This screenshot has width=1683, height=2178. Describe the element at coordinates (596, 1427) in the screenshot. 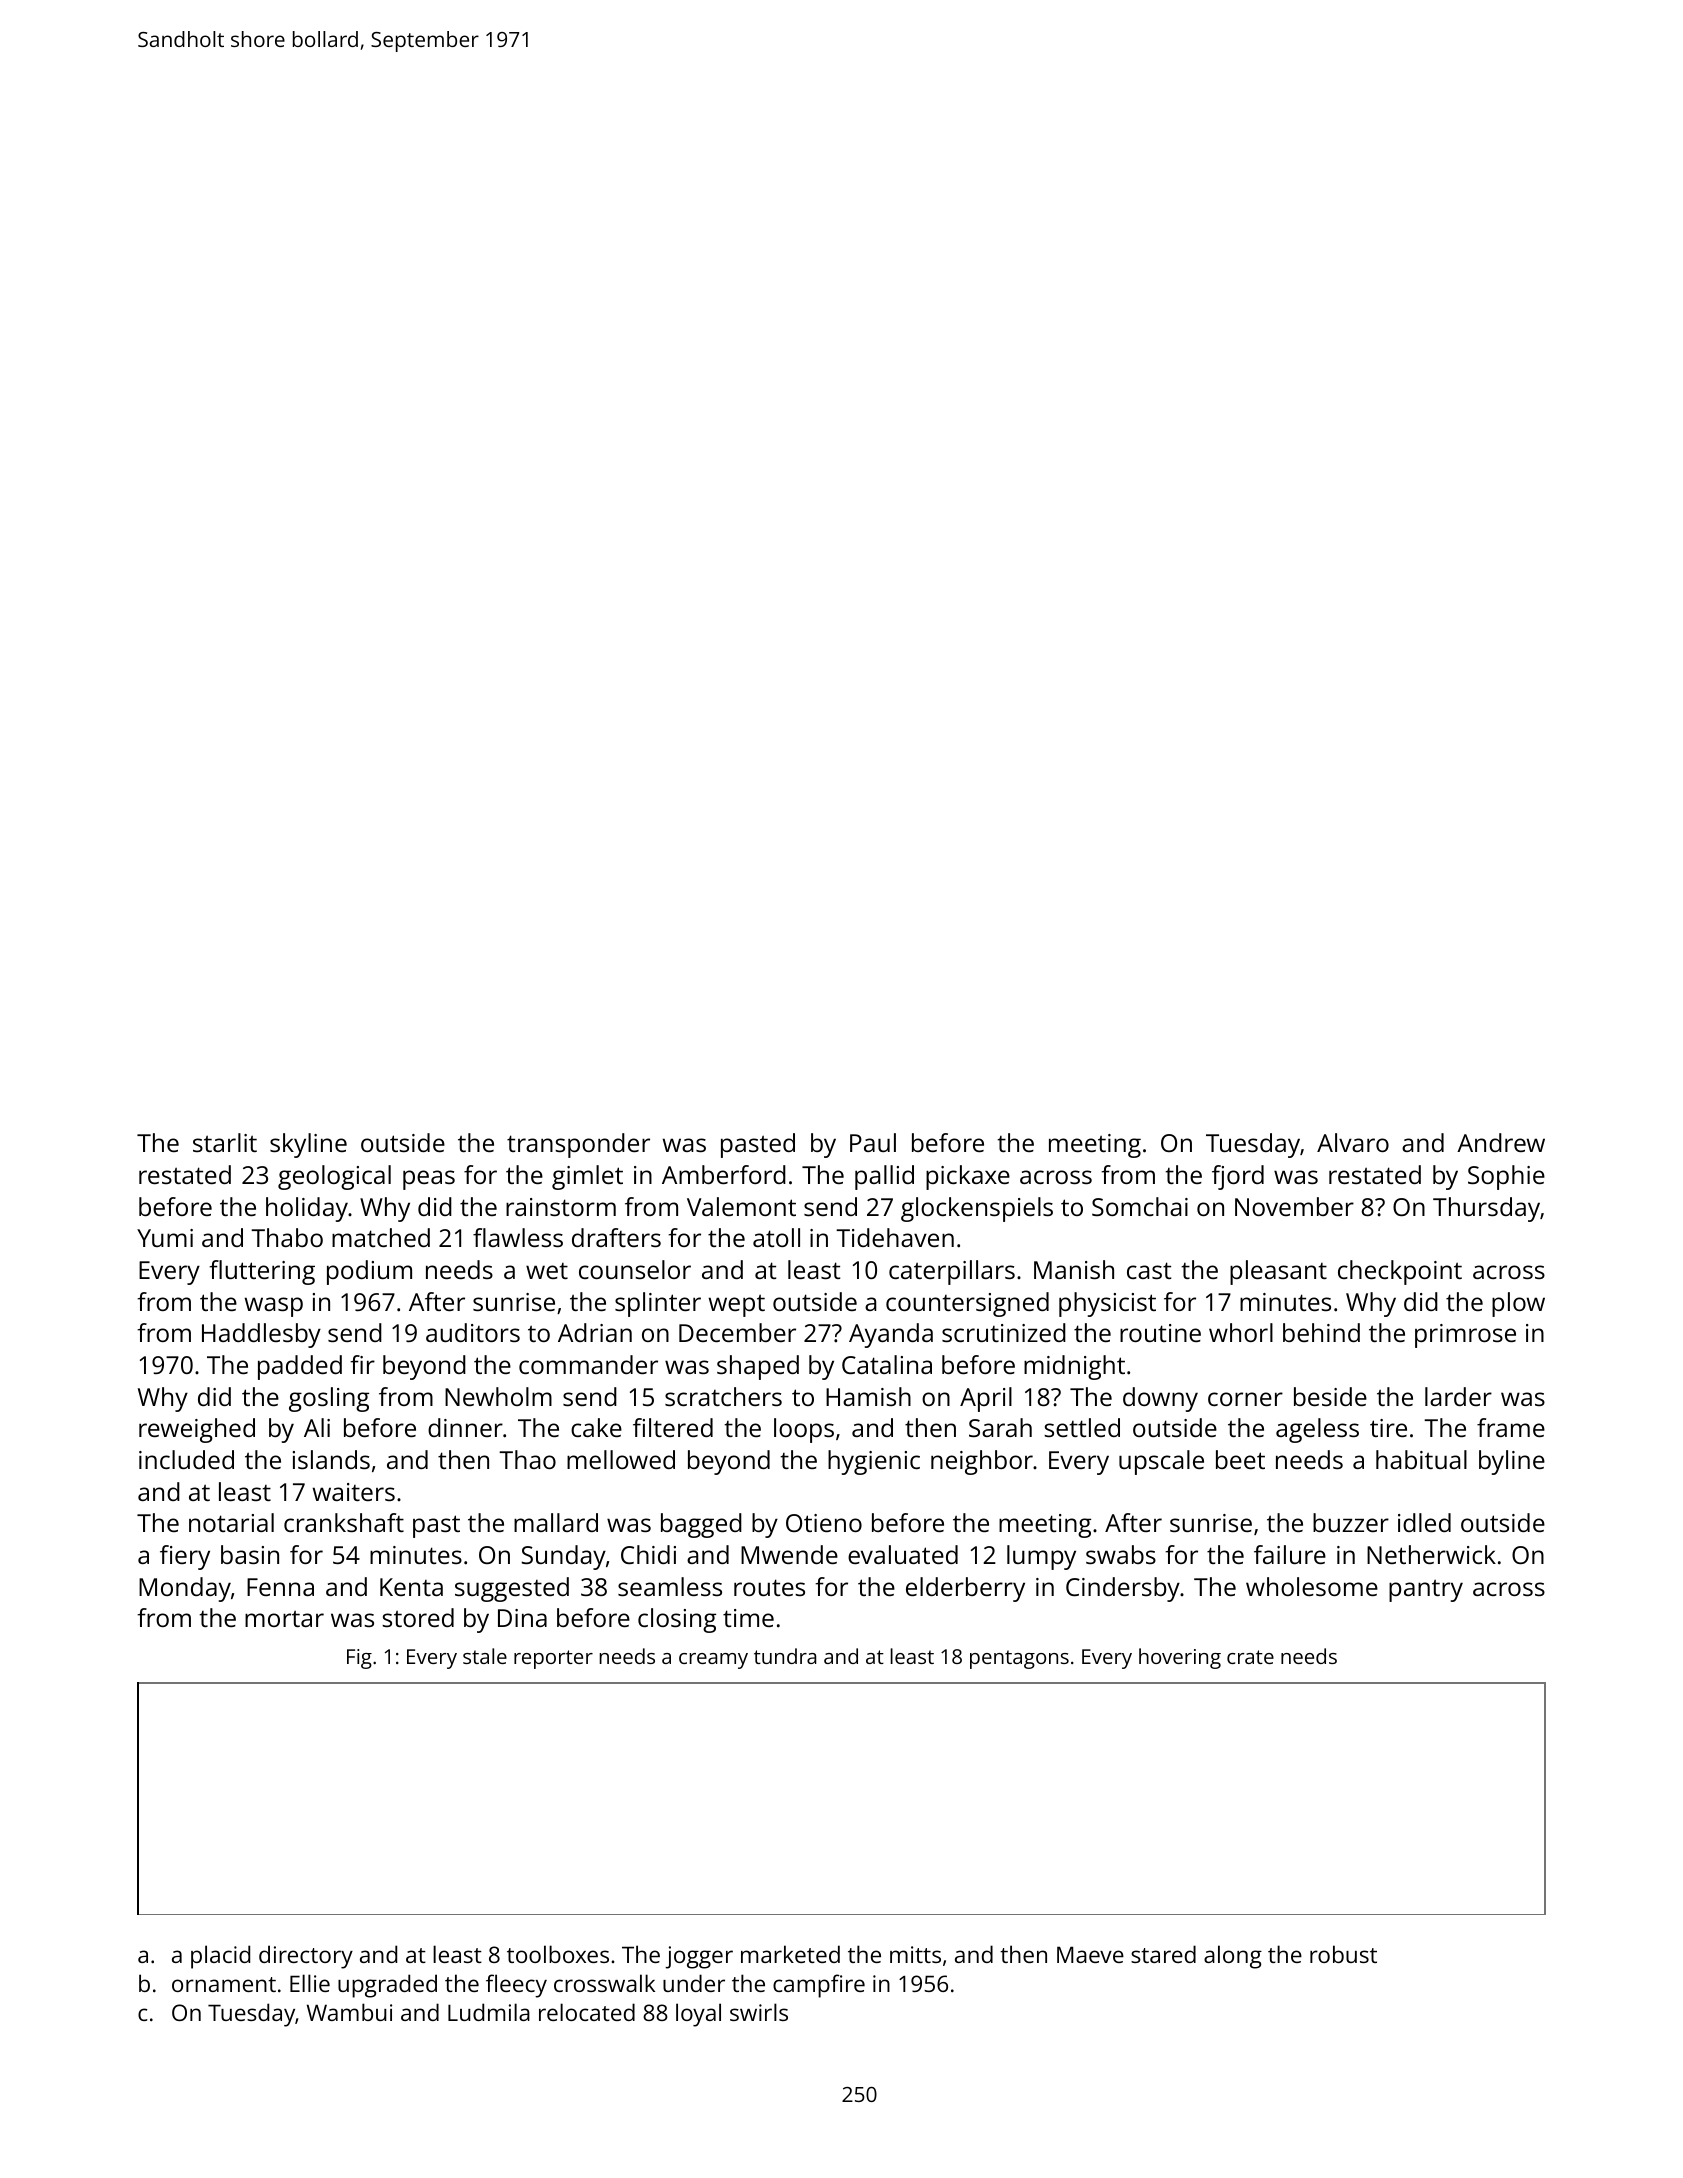

I see `cake` at that location.
